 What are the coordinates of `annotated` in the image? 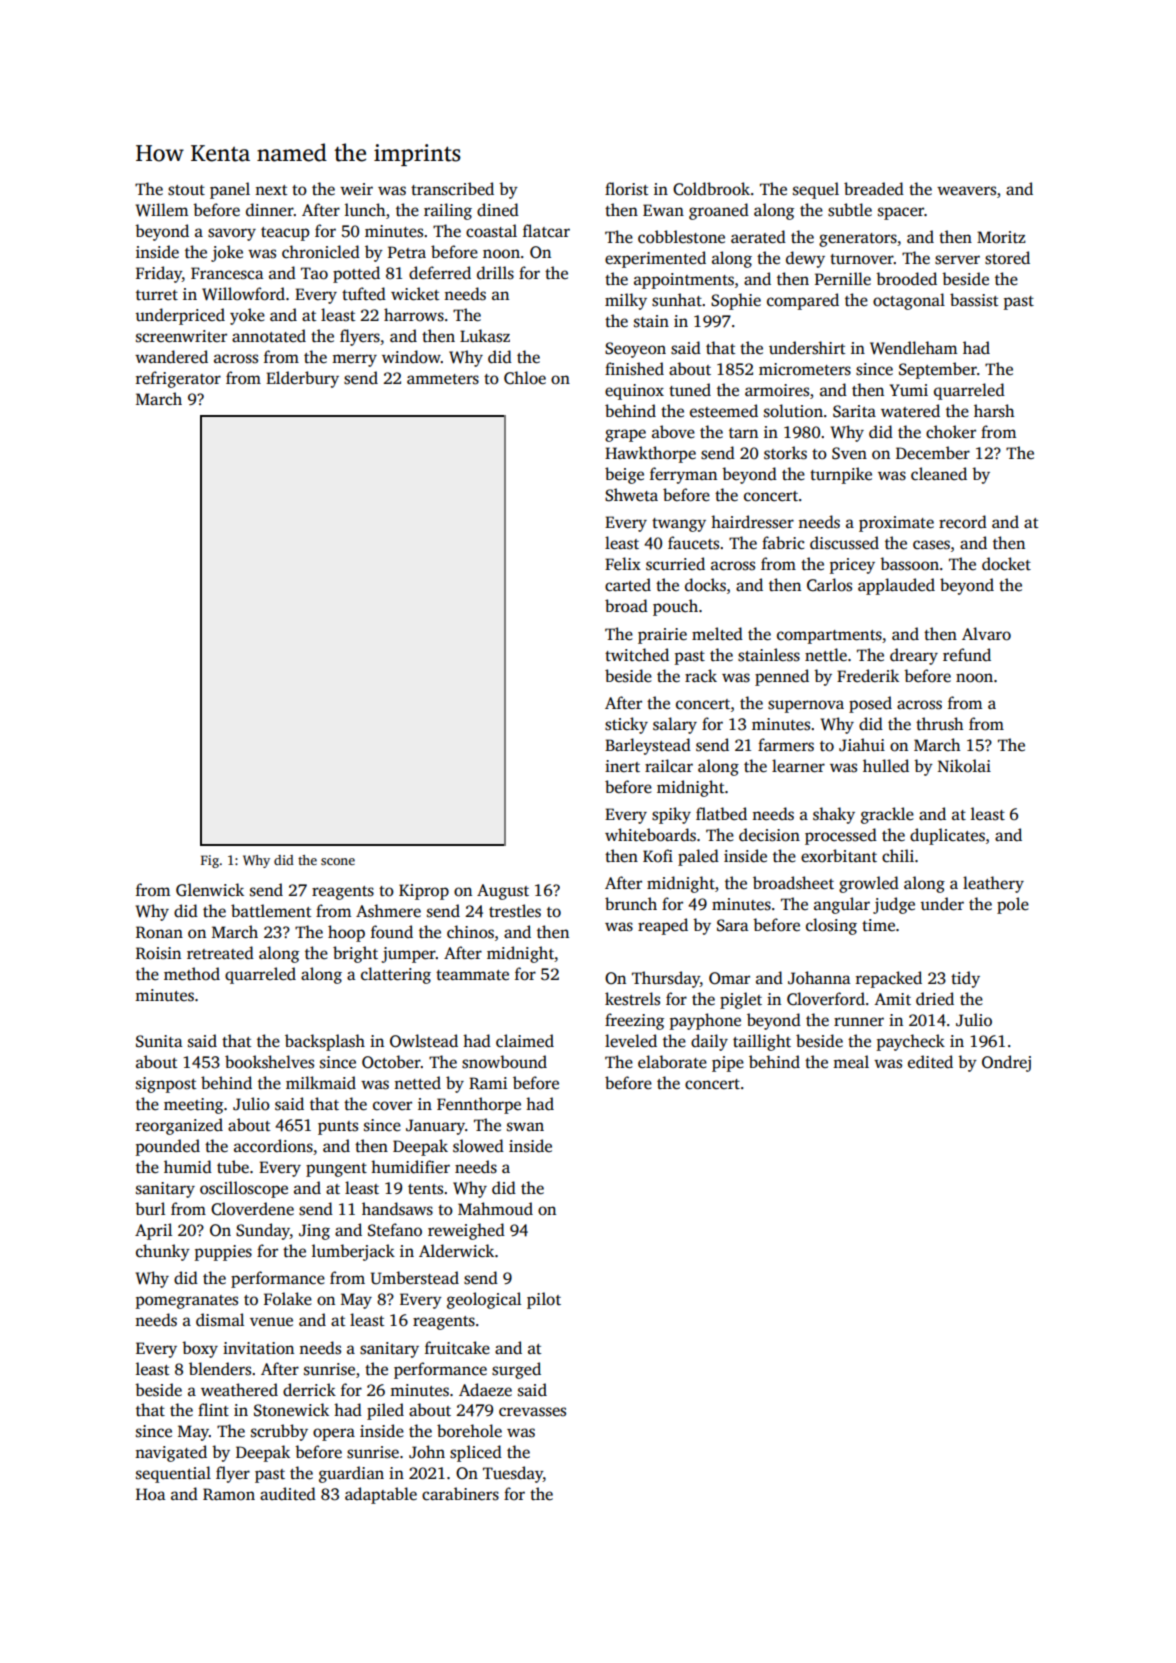 It's located at (269, 336).
